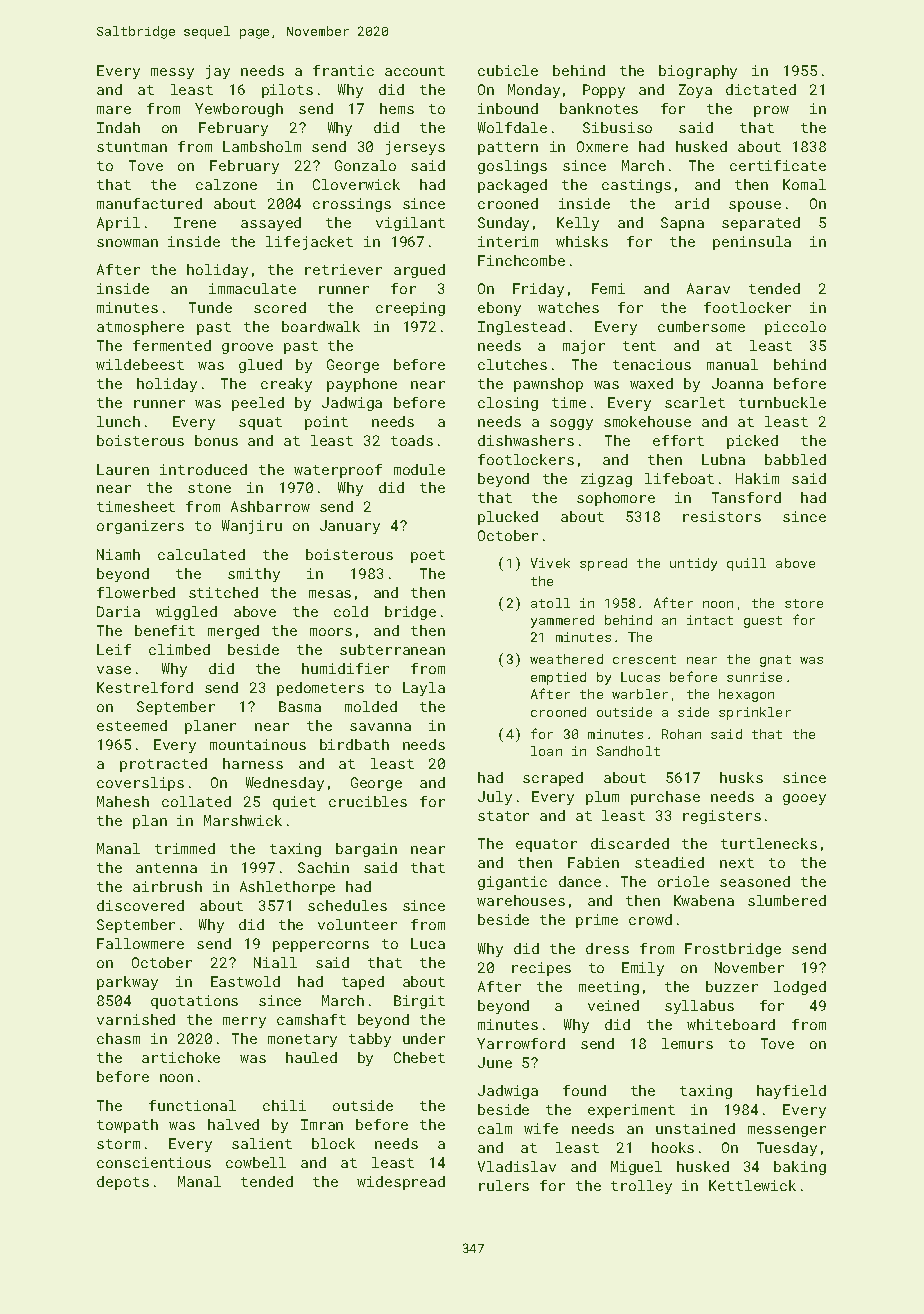  Describe the element at coordinates (163, 765) in the screenshot. I see `protracted` at that location.
